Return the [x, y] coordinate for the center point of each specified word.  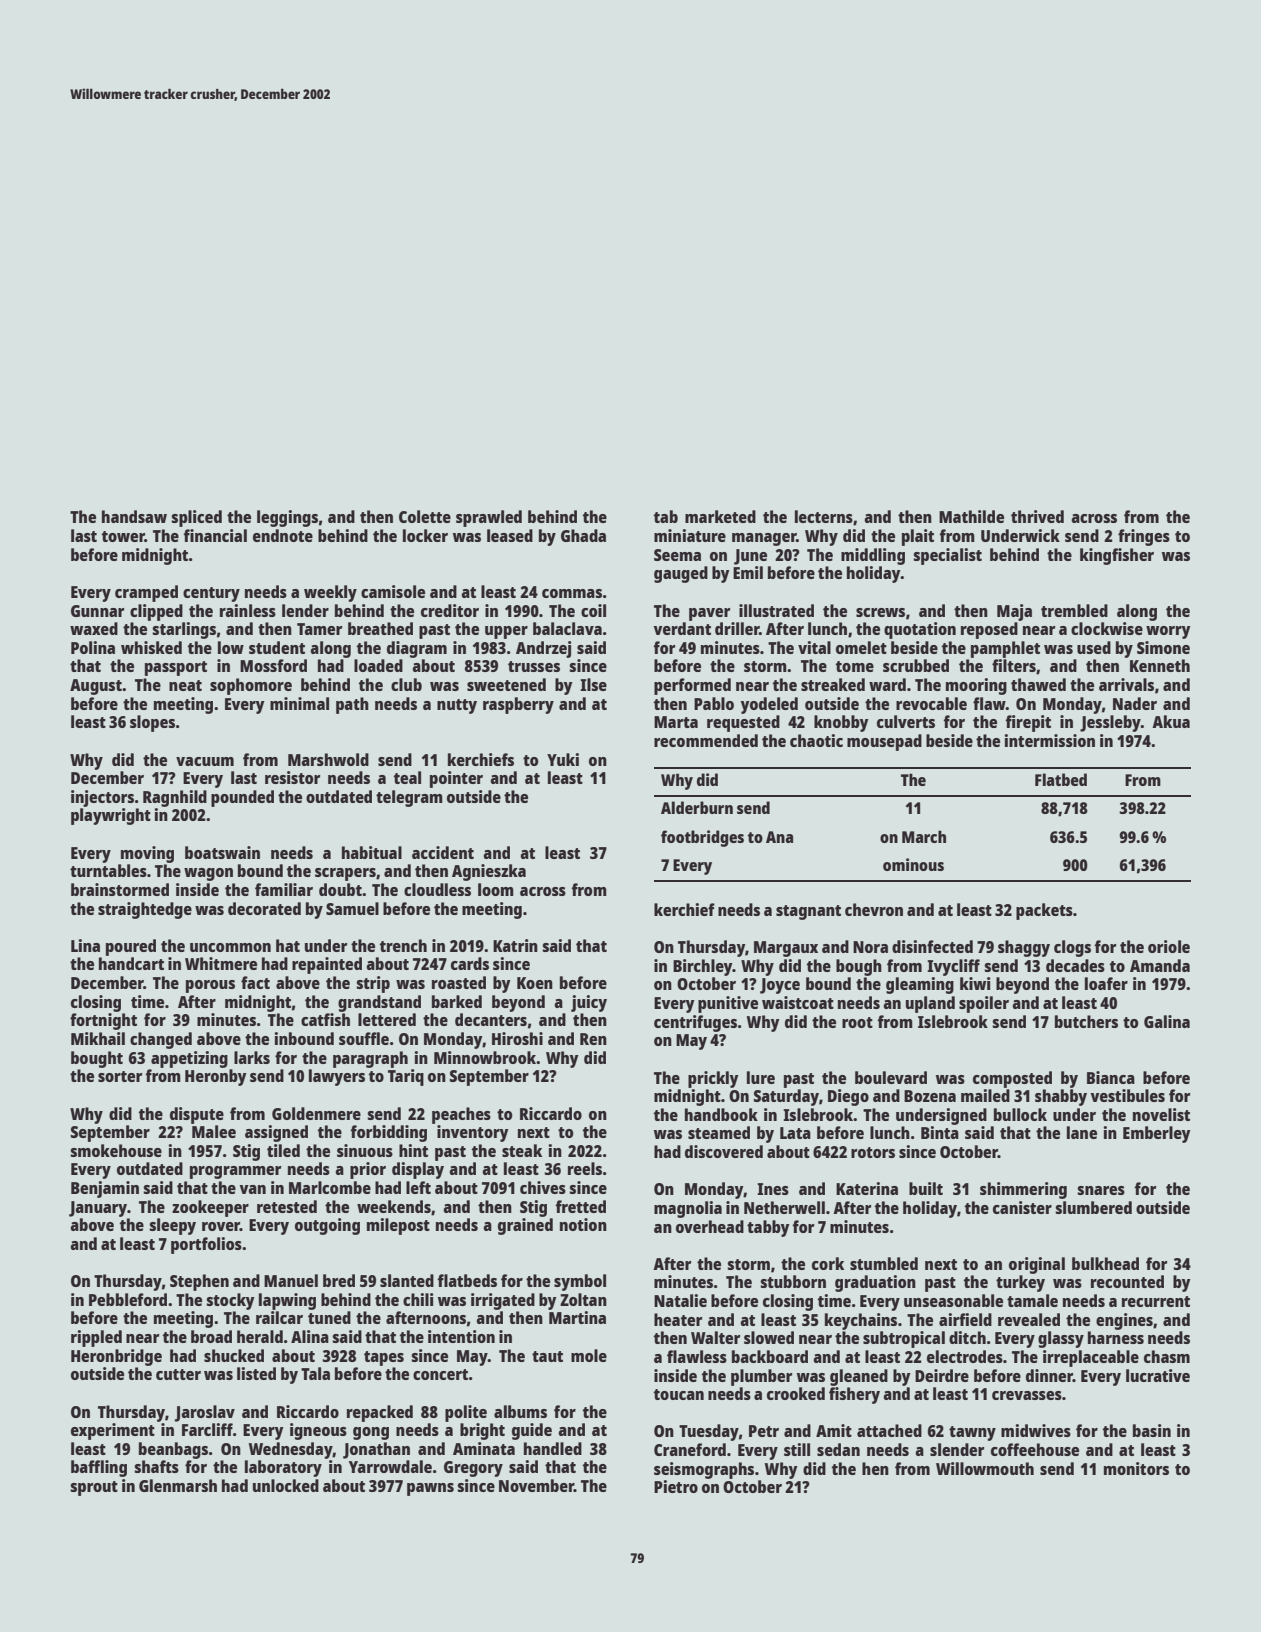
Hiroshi [517, 1038]
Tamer [319, 629]
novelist [1161, 1114]
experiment [113, 1431]
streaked [833, 684]
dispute [197, 1115]
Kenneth [1160, 665]
